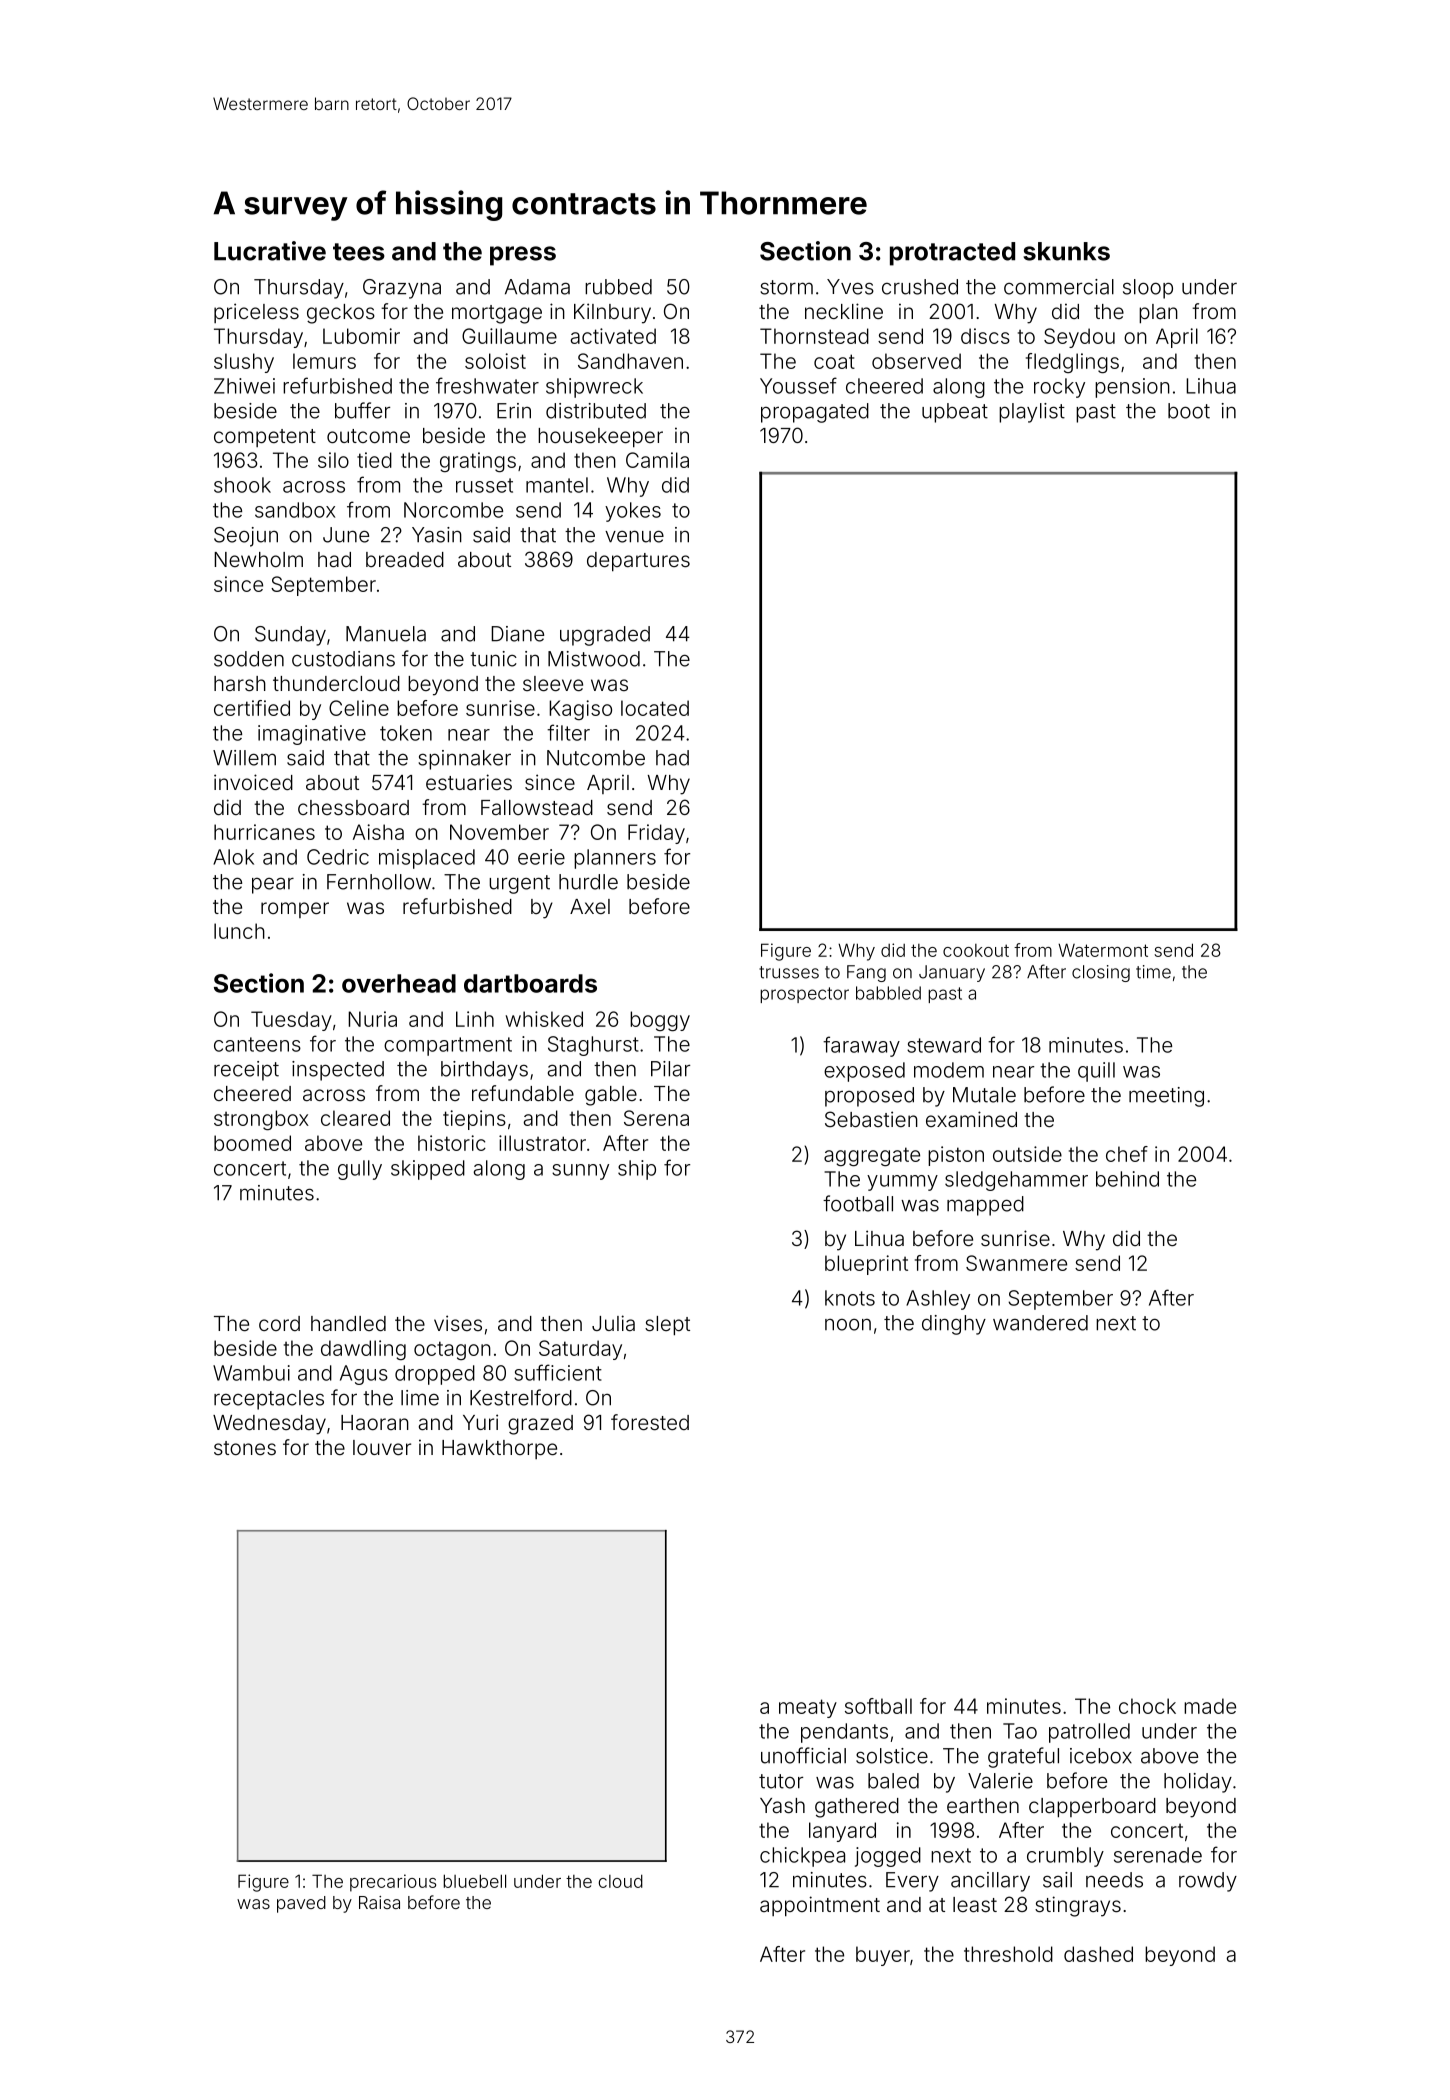 Image resolution: width=1450 pixels, height=2100 pixels. What do you see at coordinates (594, 659) in the document?
I see `Mistwood` at bounding box center [594, 659].
